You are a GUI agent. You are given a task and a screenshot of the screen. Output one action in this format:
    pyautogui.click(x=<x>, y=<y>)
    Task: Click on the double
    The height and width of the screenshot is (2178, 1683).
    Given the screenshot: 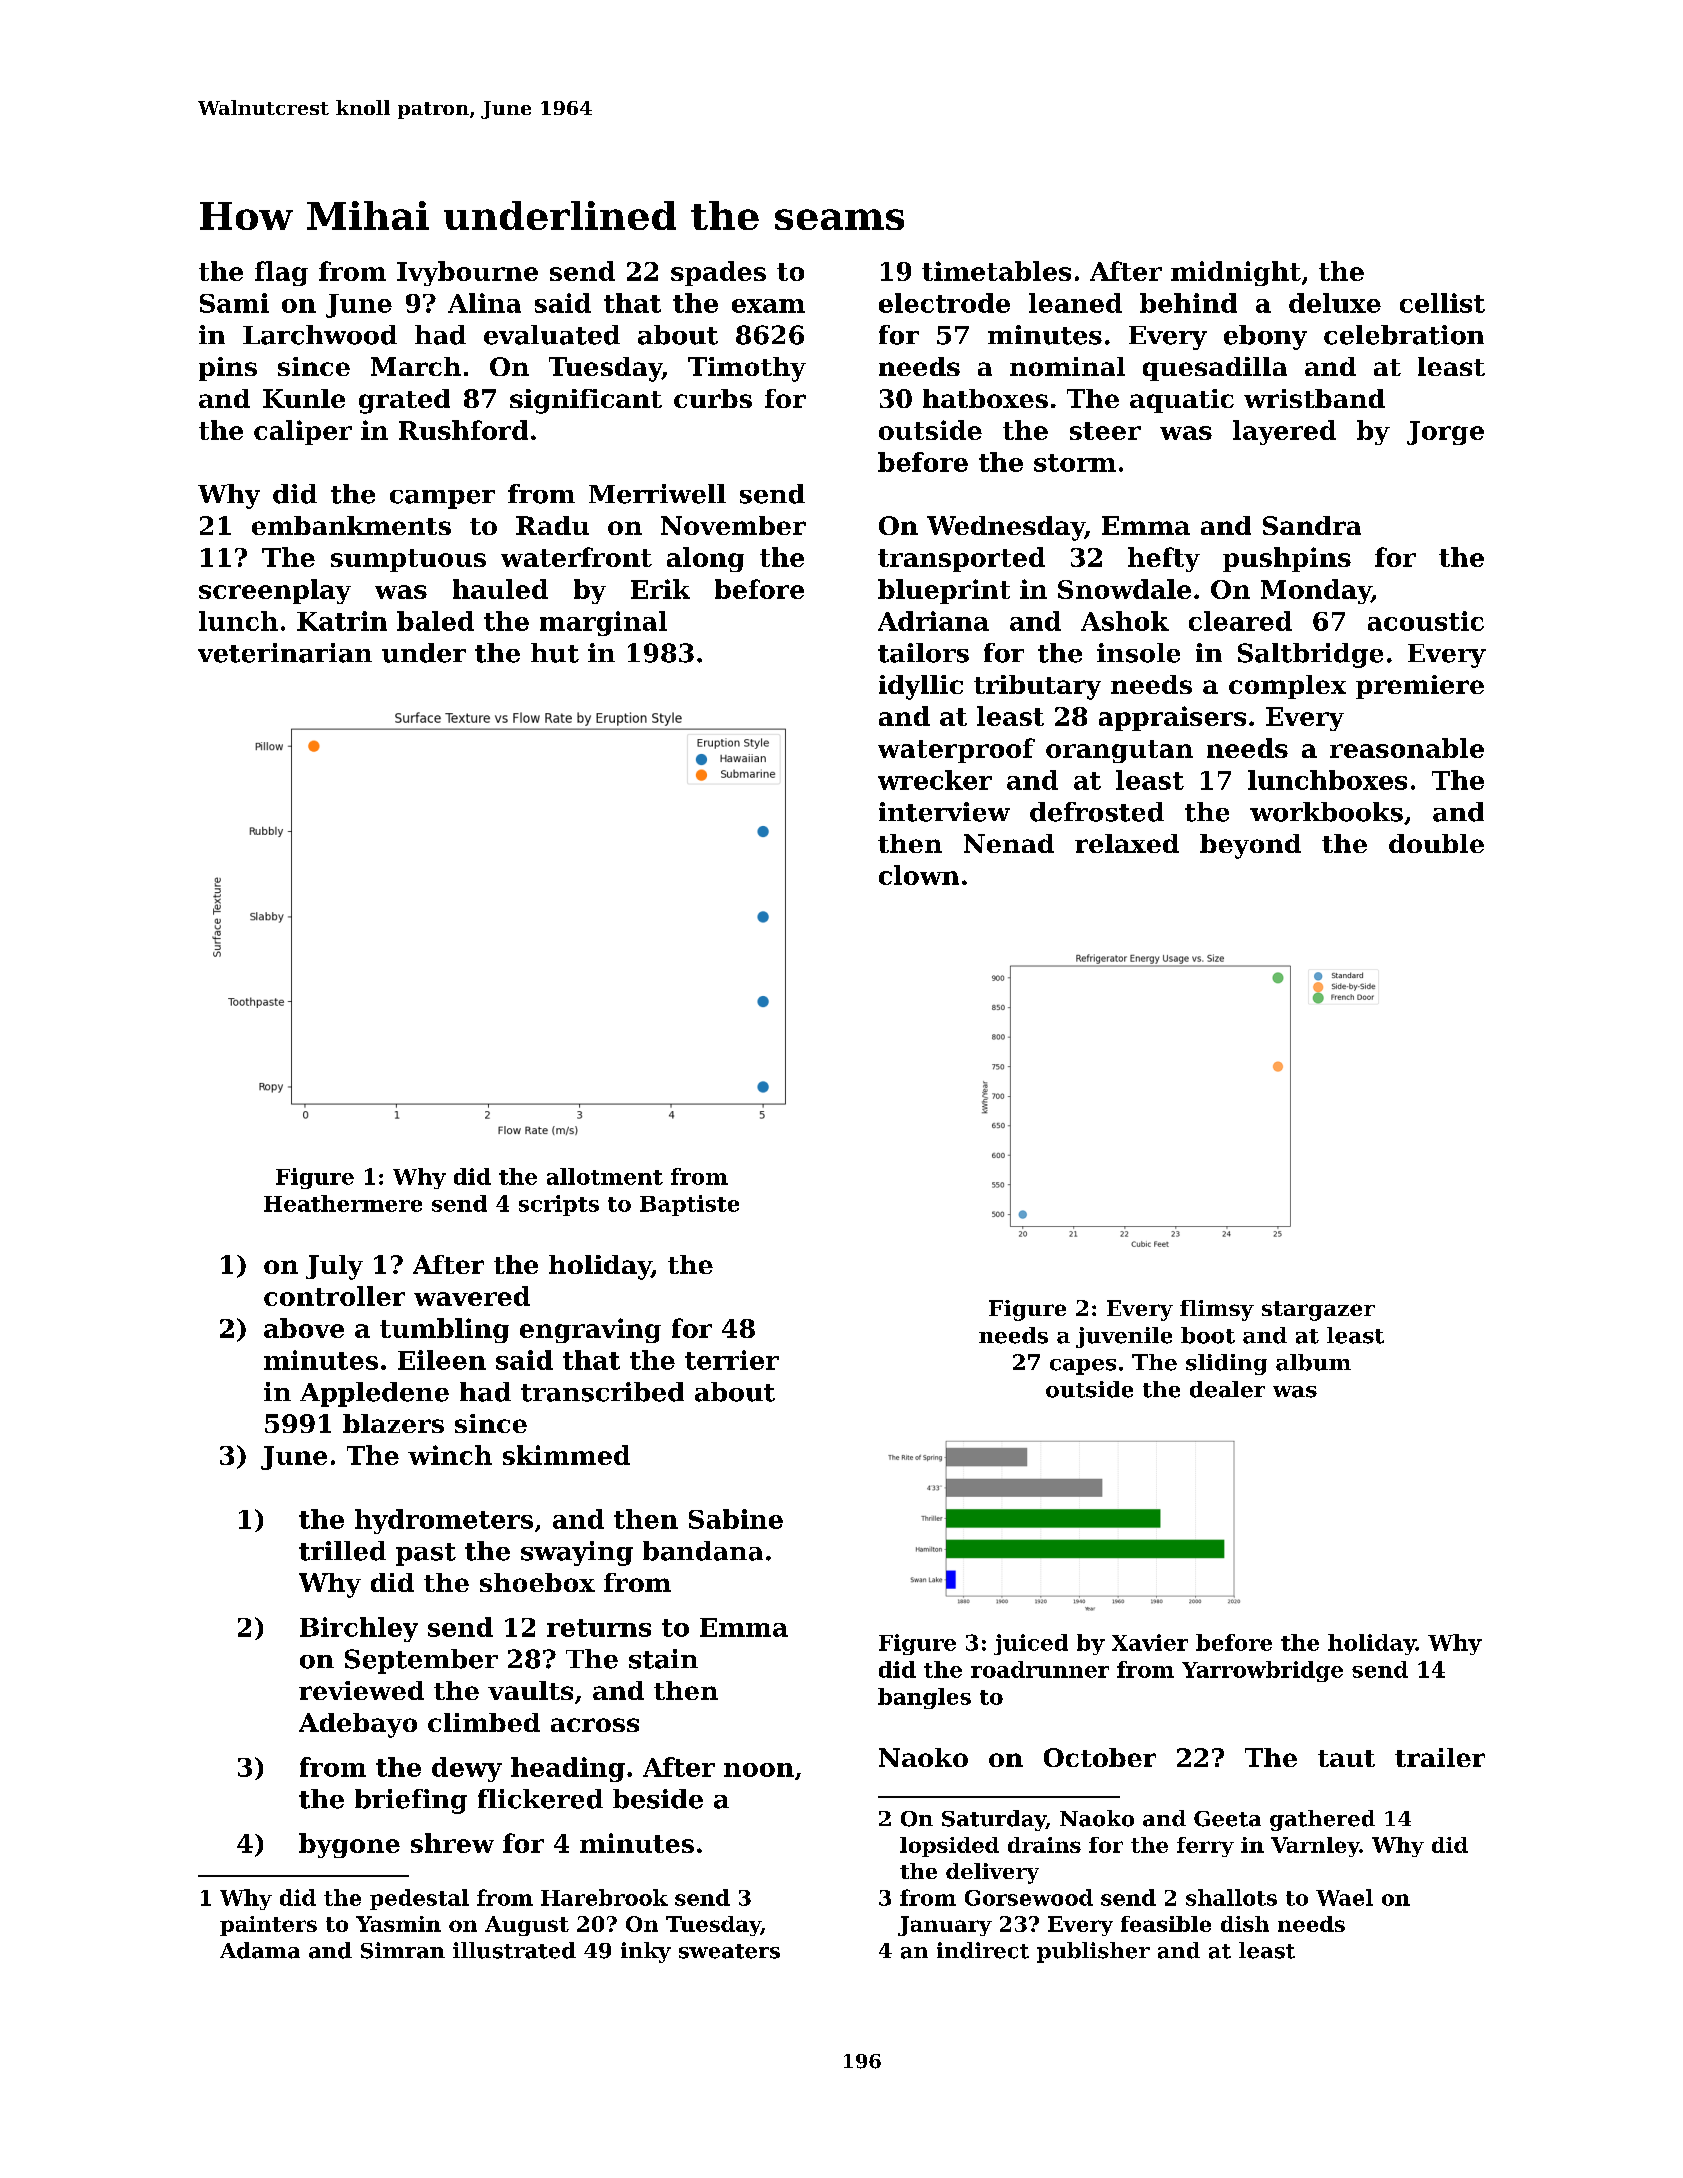 What is the action you would take?
    pyautogui.click(x=1436, y=843)
